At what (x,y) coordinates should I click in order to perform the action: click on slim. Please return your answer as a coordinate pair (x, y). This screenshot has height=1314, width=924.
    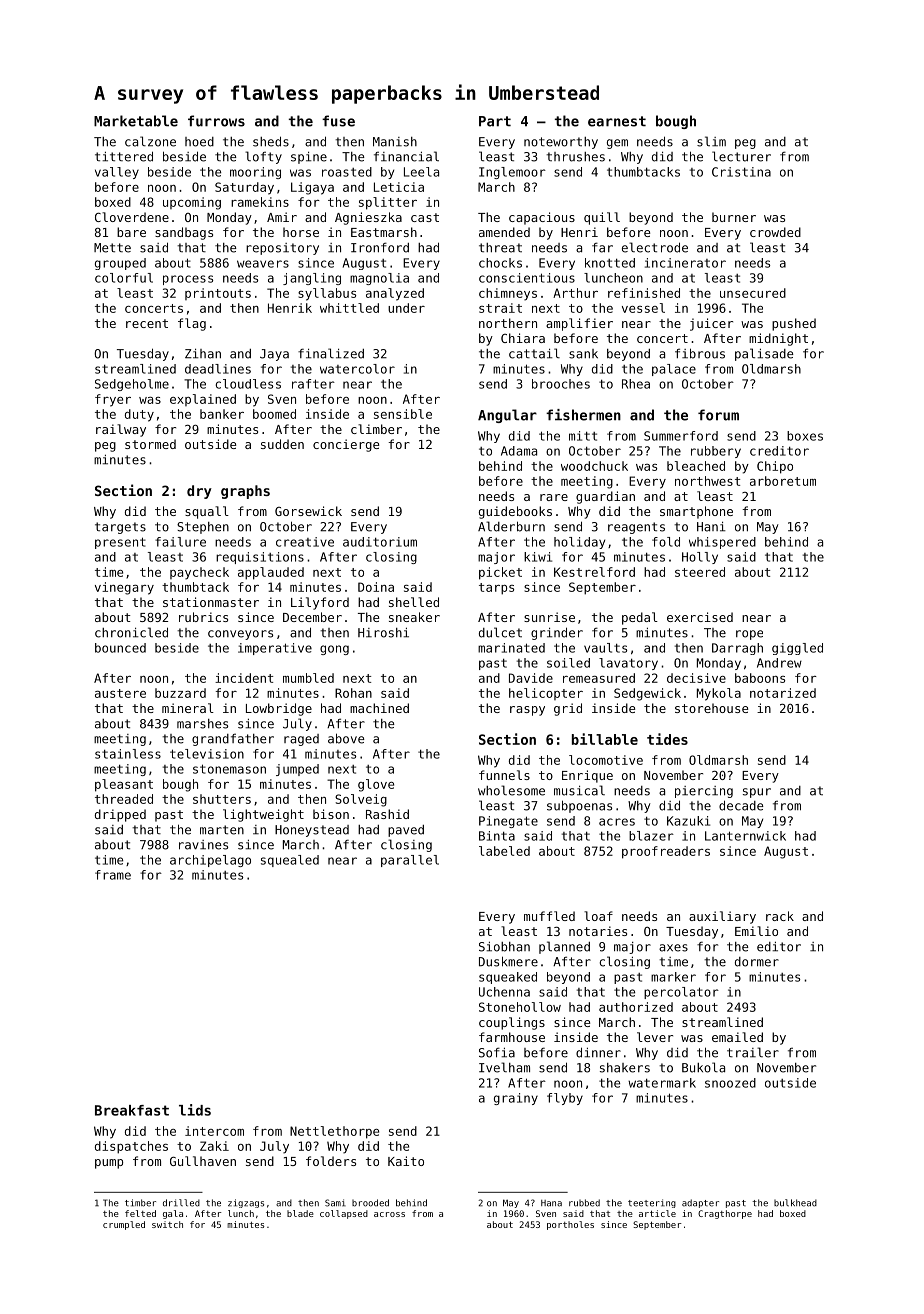
    Looking at the image, I should click on (711, 141).
